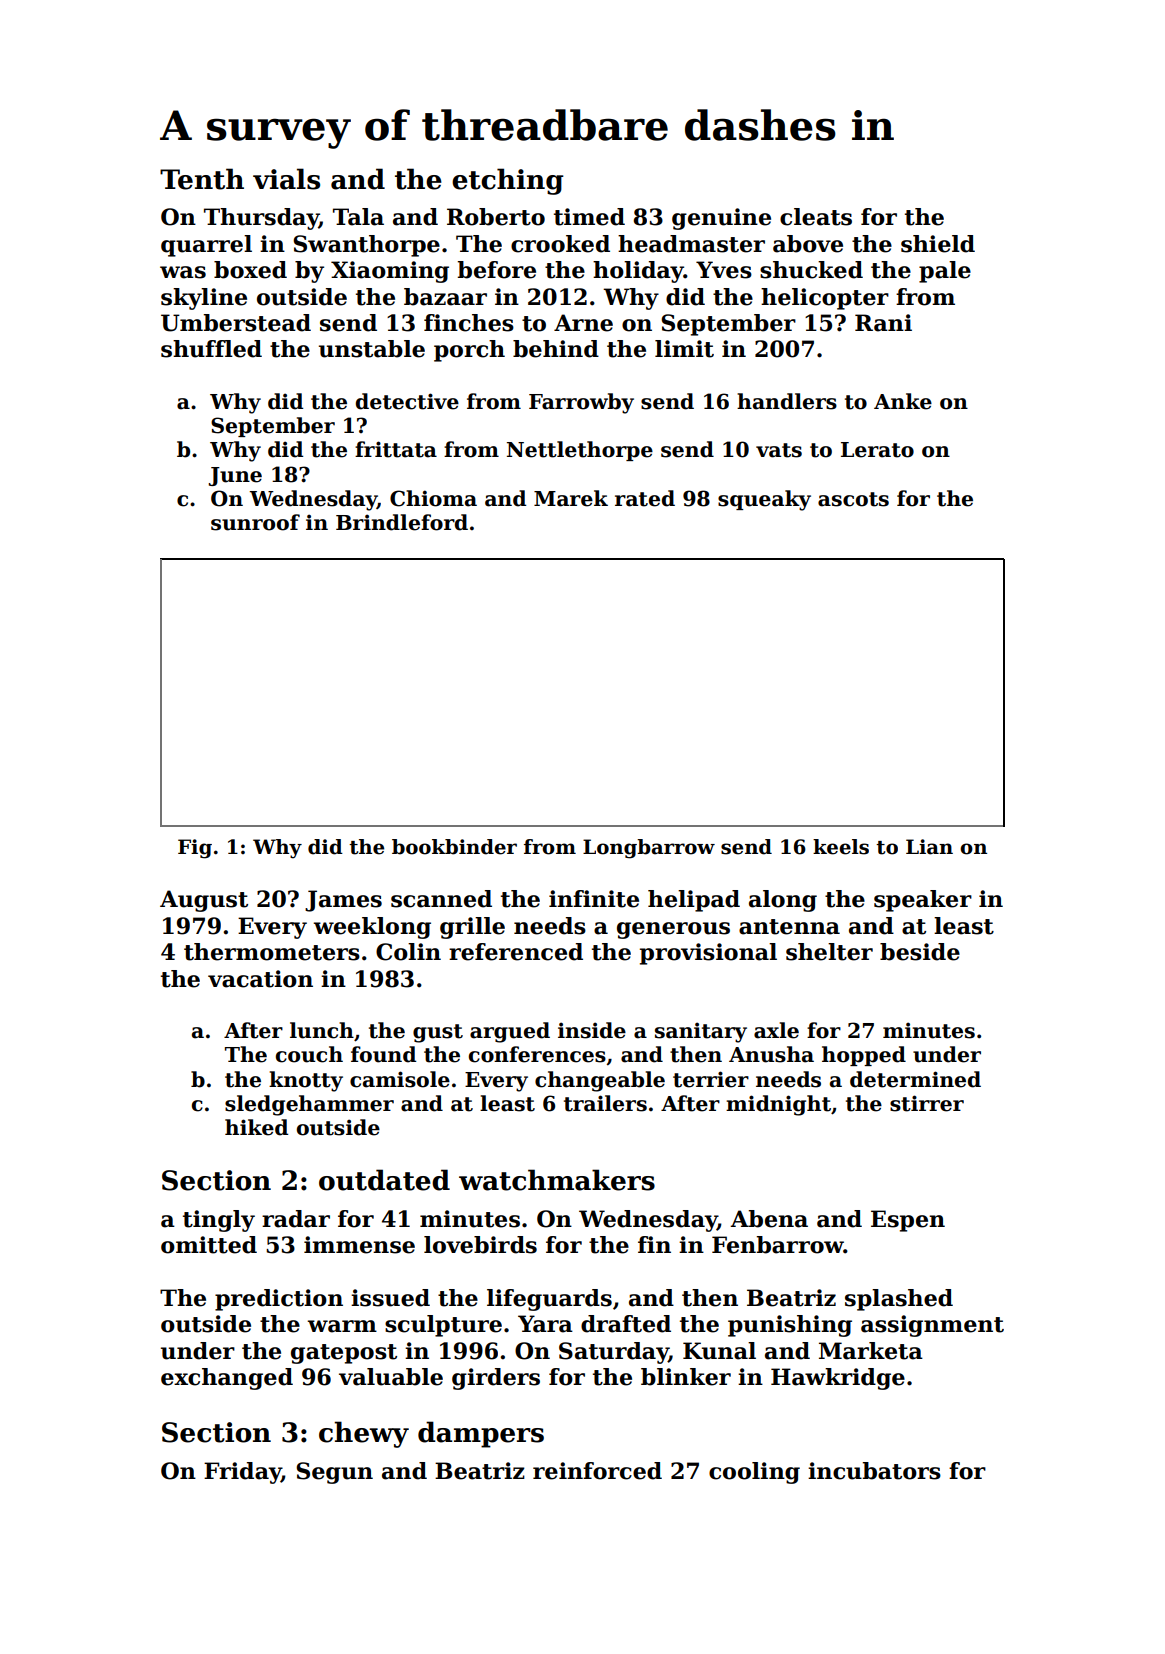 The width and height of the screenshot is (1165, 1654). Describe the element at coordinates (211, 349) in the screenshot. I see `shuffled` at that location.
